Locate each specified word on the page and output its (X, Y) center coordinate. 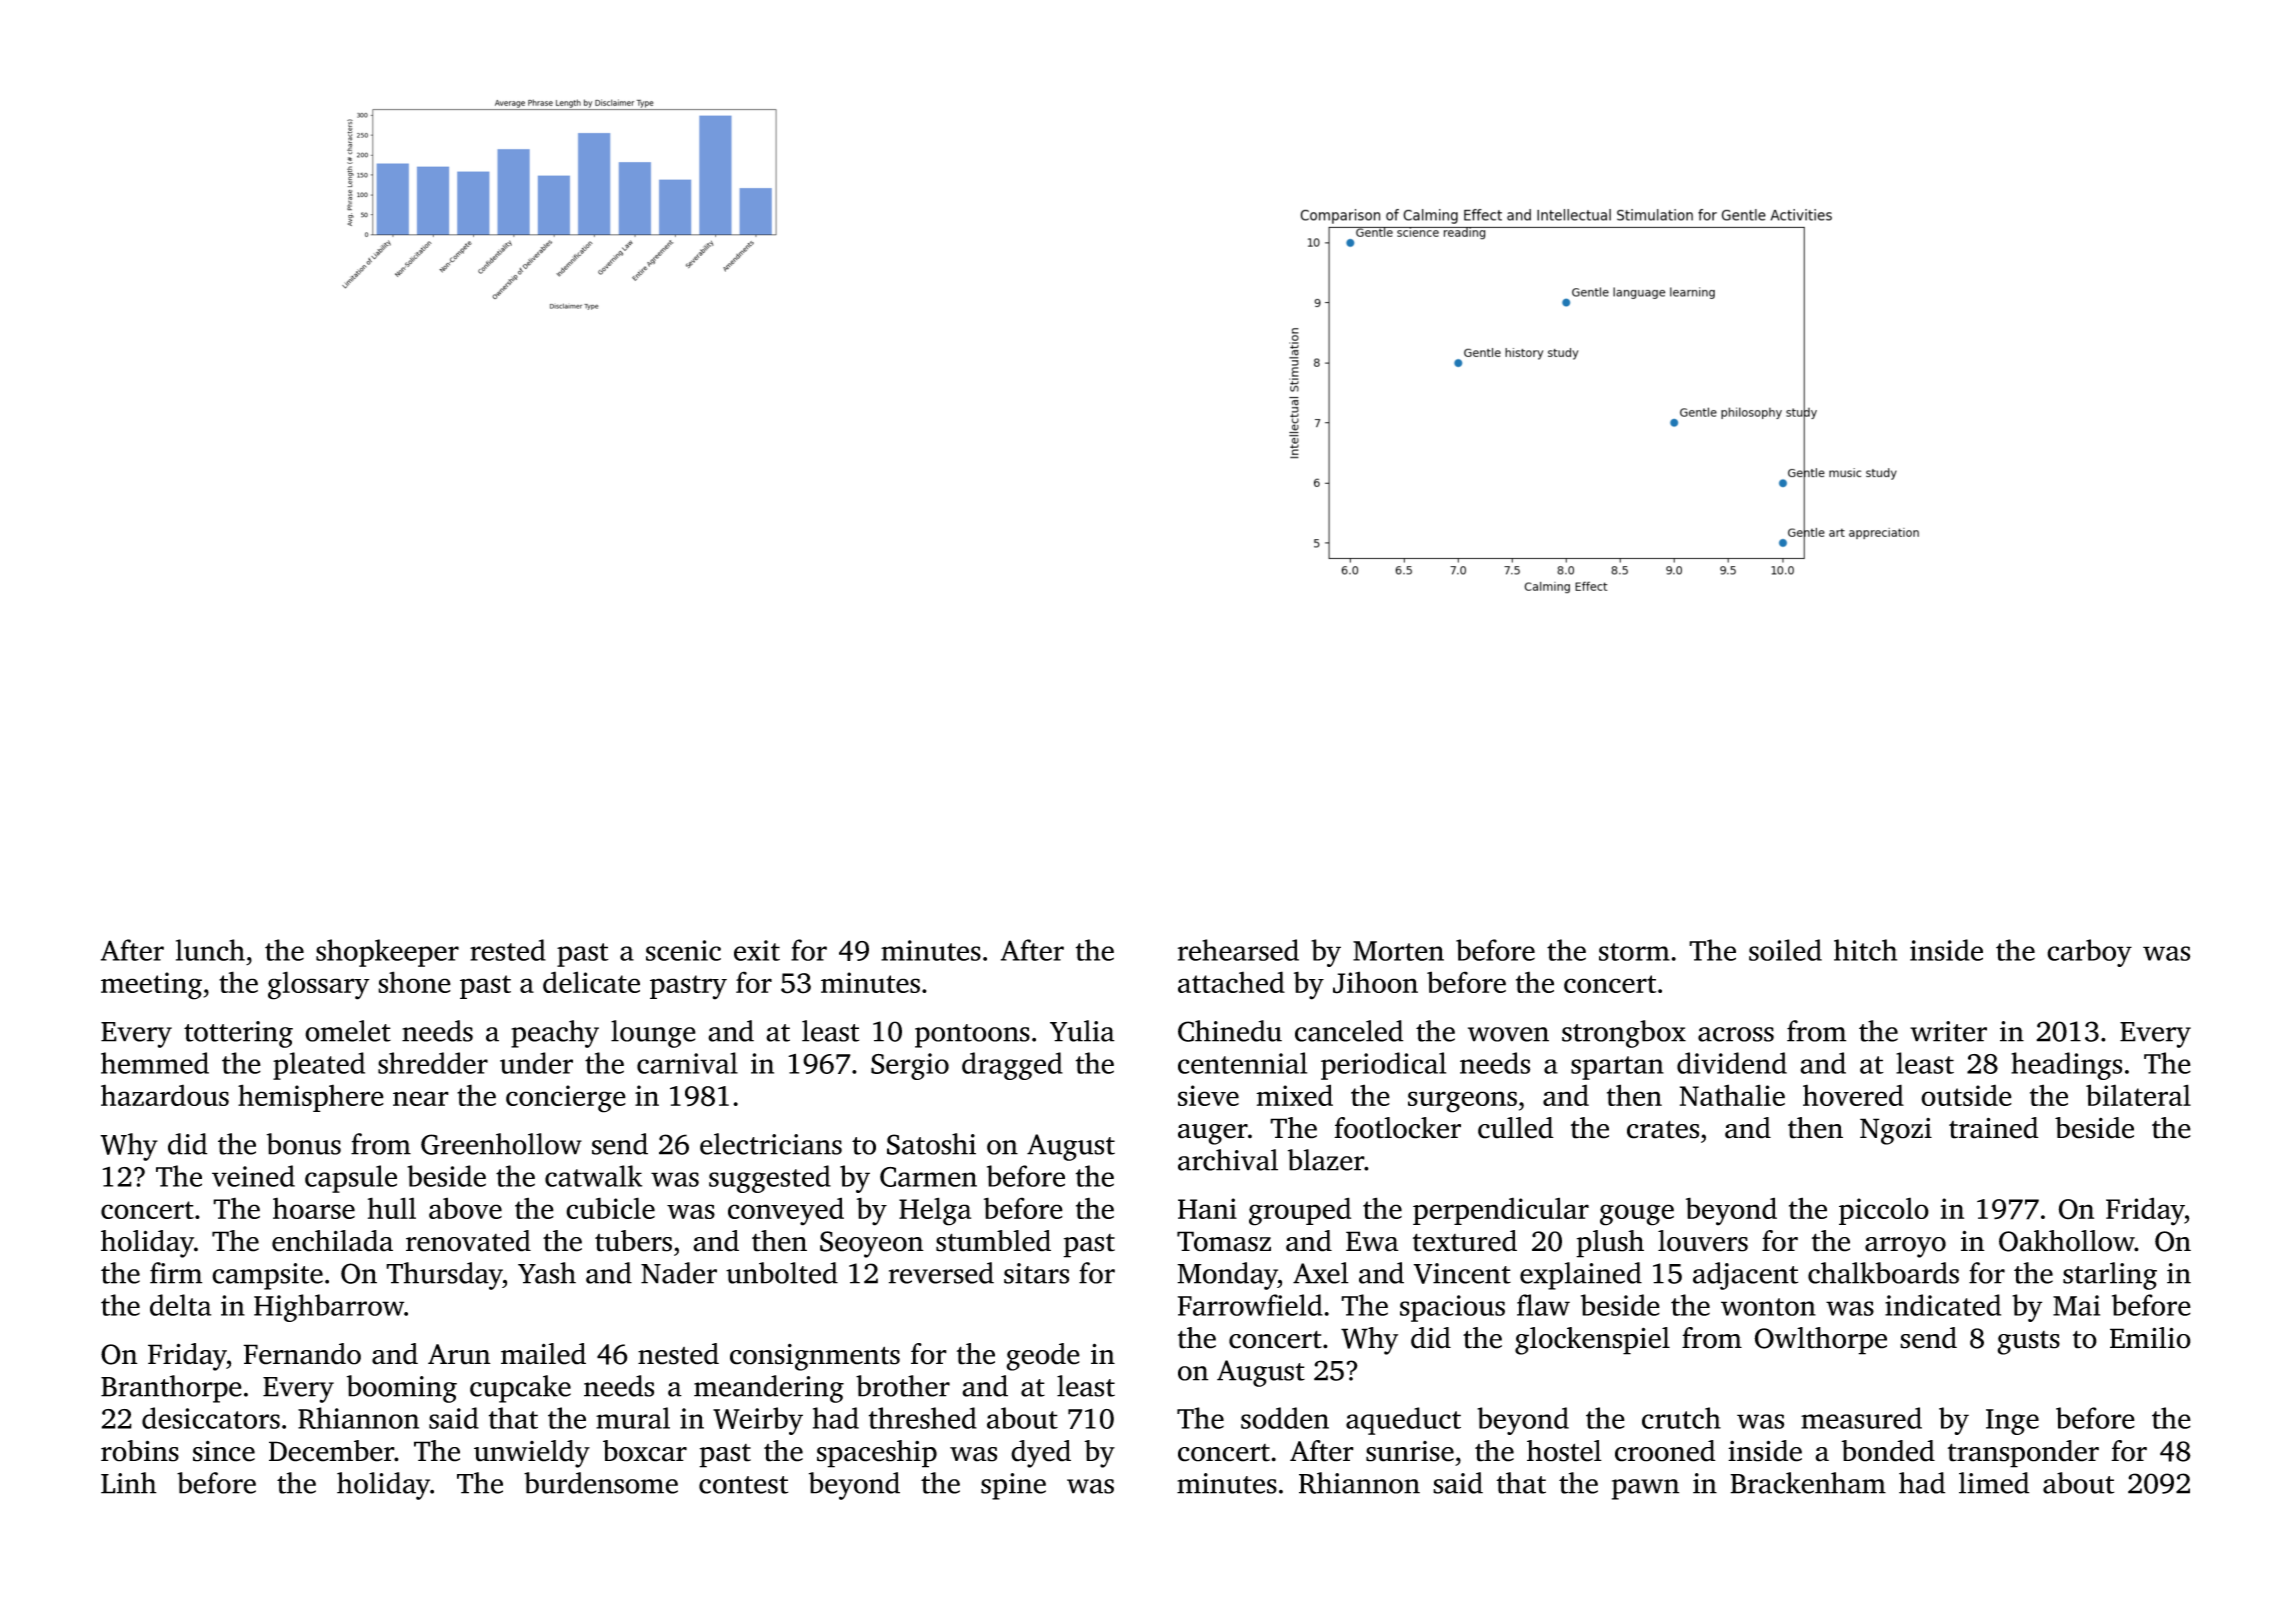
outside (1966, 1095)
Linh (129, 1483)
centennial (1242, 1063)
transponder (2023, 1454)
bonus (304, 1144)
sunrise (1410, 1451)
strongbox (1624, 1034)
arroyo (1905, 1247)
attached (1231, 982)
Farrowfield (1250, 1305)
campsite (267, 1276)
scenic (683, 950)
